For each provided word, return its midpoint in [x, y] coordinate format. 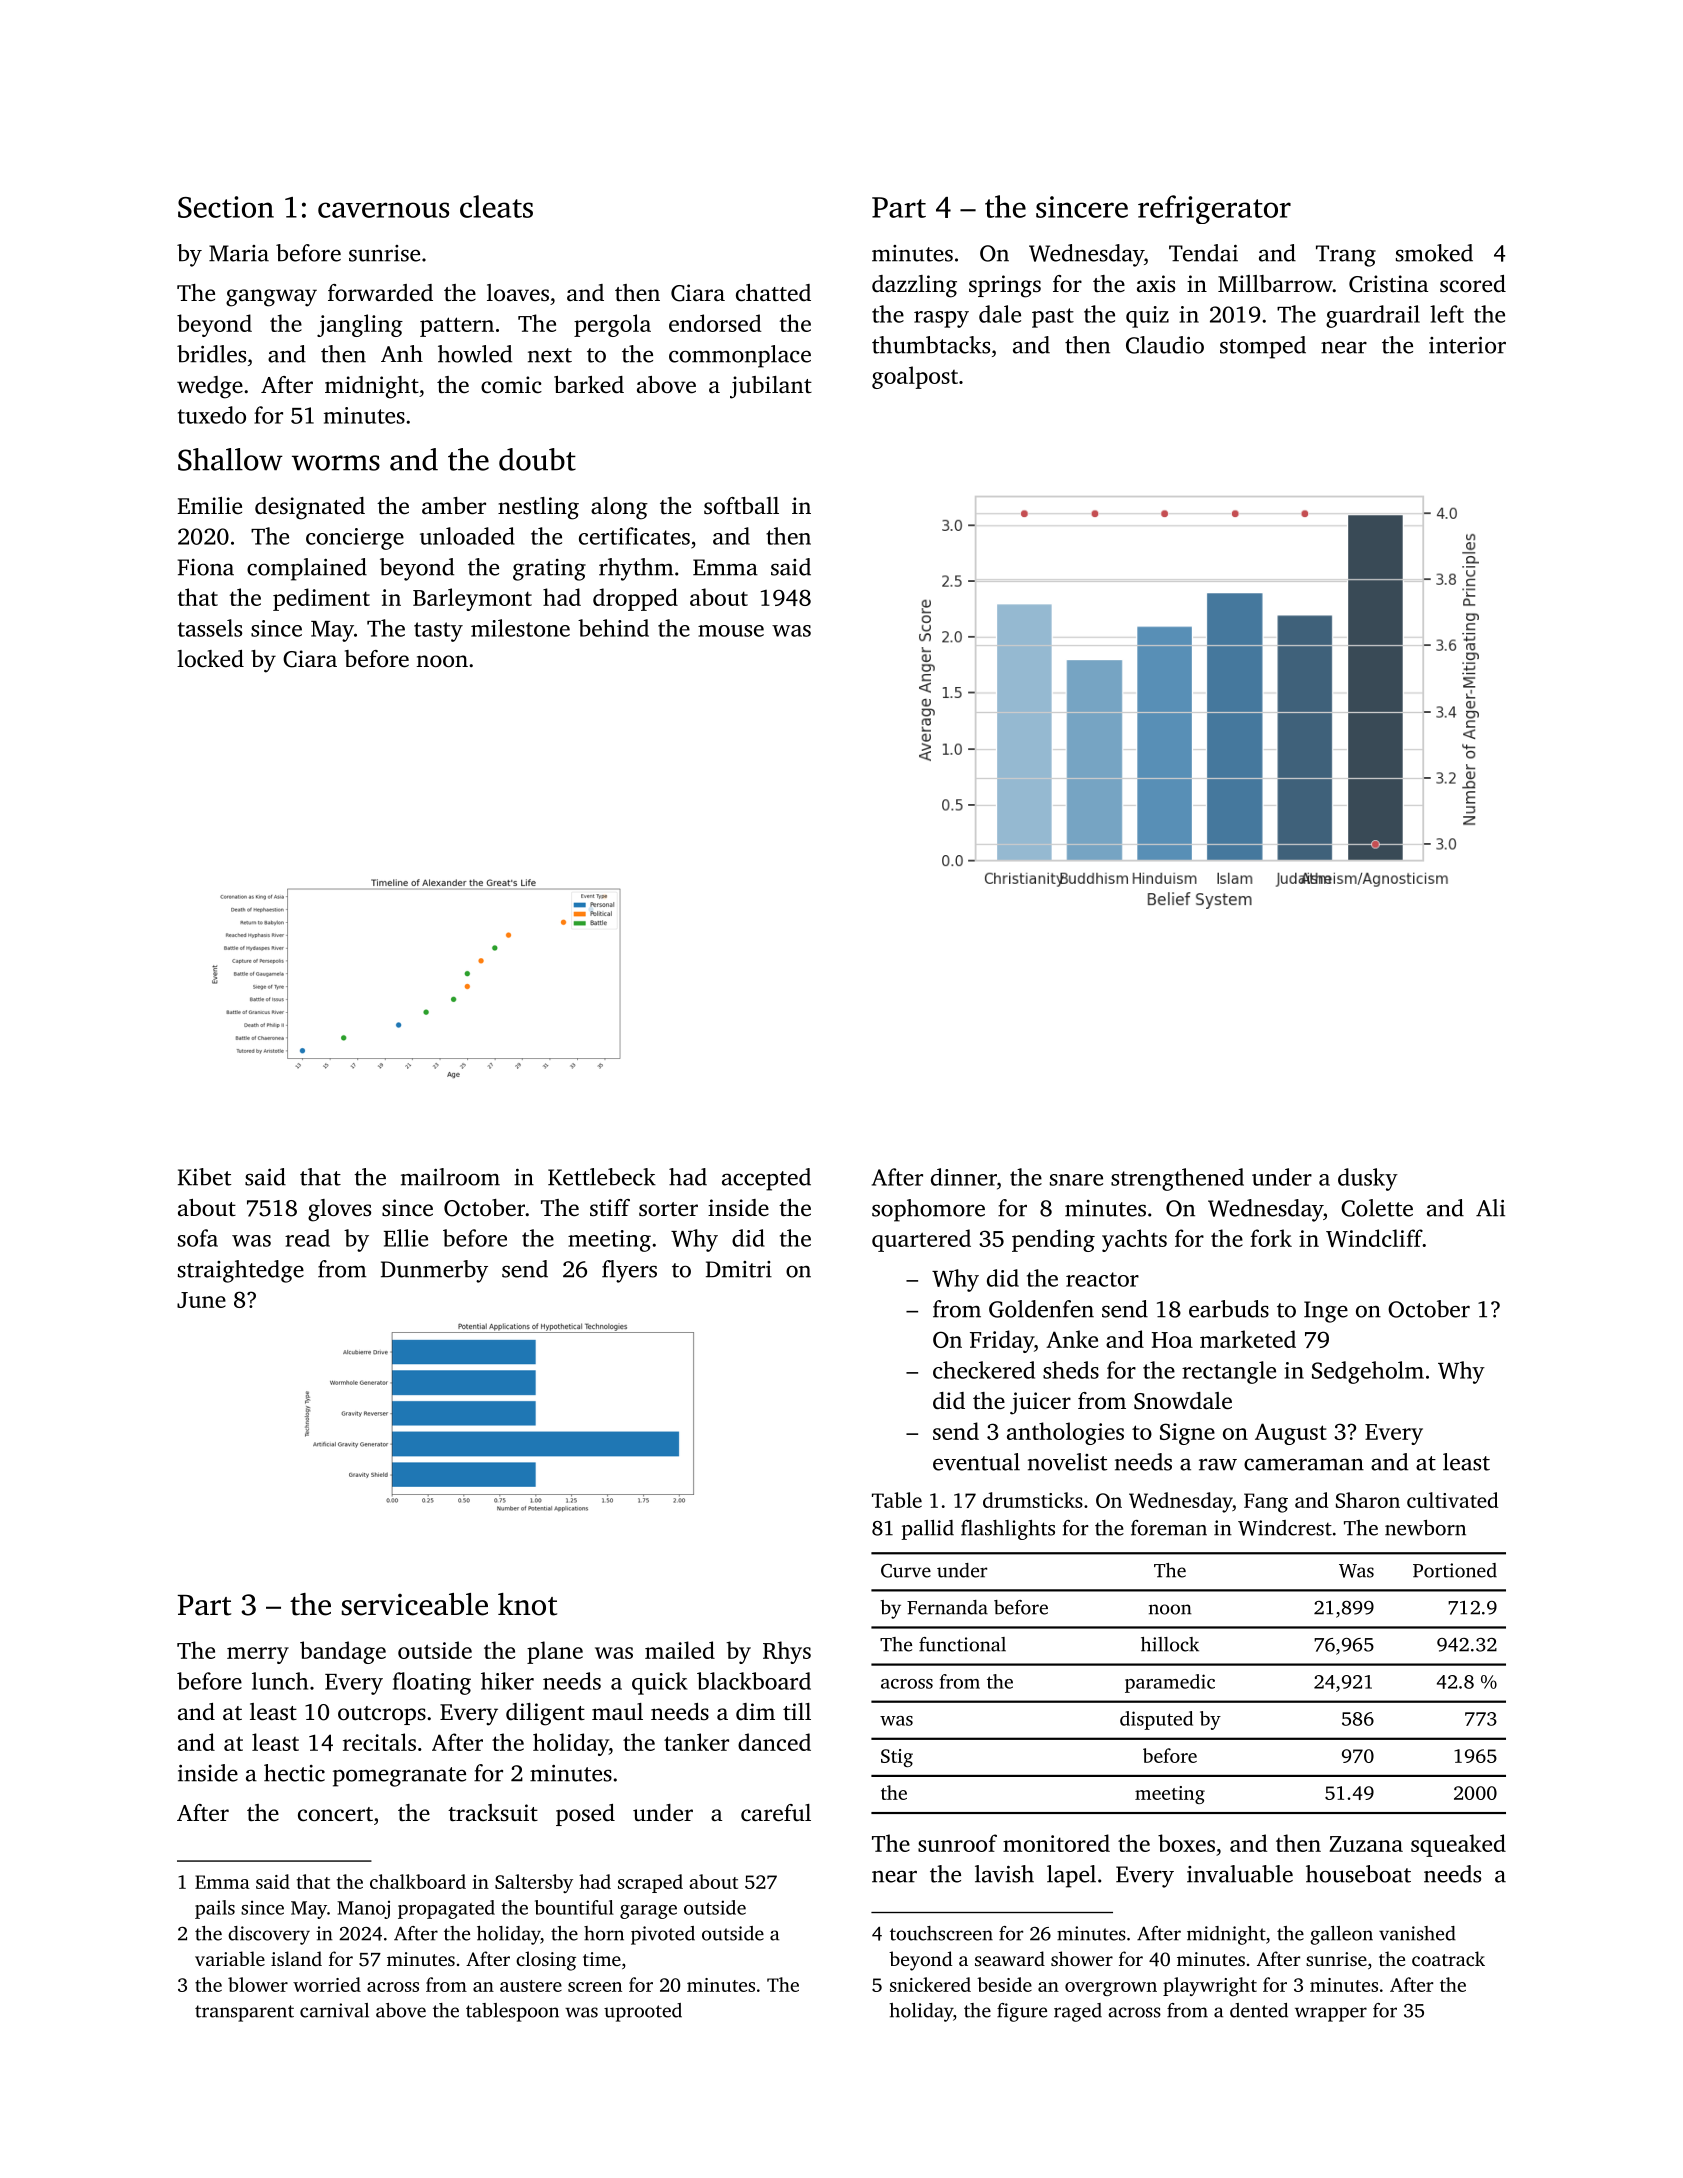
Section [226, 207]
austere [531, 1986]
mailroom [450, 1177]
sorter [668, 1209]
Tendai [1203, 253]
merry [258, 1655]
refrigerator [1214, 209]
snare [1076, 1180]
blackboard [754, 1681]
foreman [1169, 1528]
